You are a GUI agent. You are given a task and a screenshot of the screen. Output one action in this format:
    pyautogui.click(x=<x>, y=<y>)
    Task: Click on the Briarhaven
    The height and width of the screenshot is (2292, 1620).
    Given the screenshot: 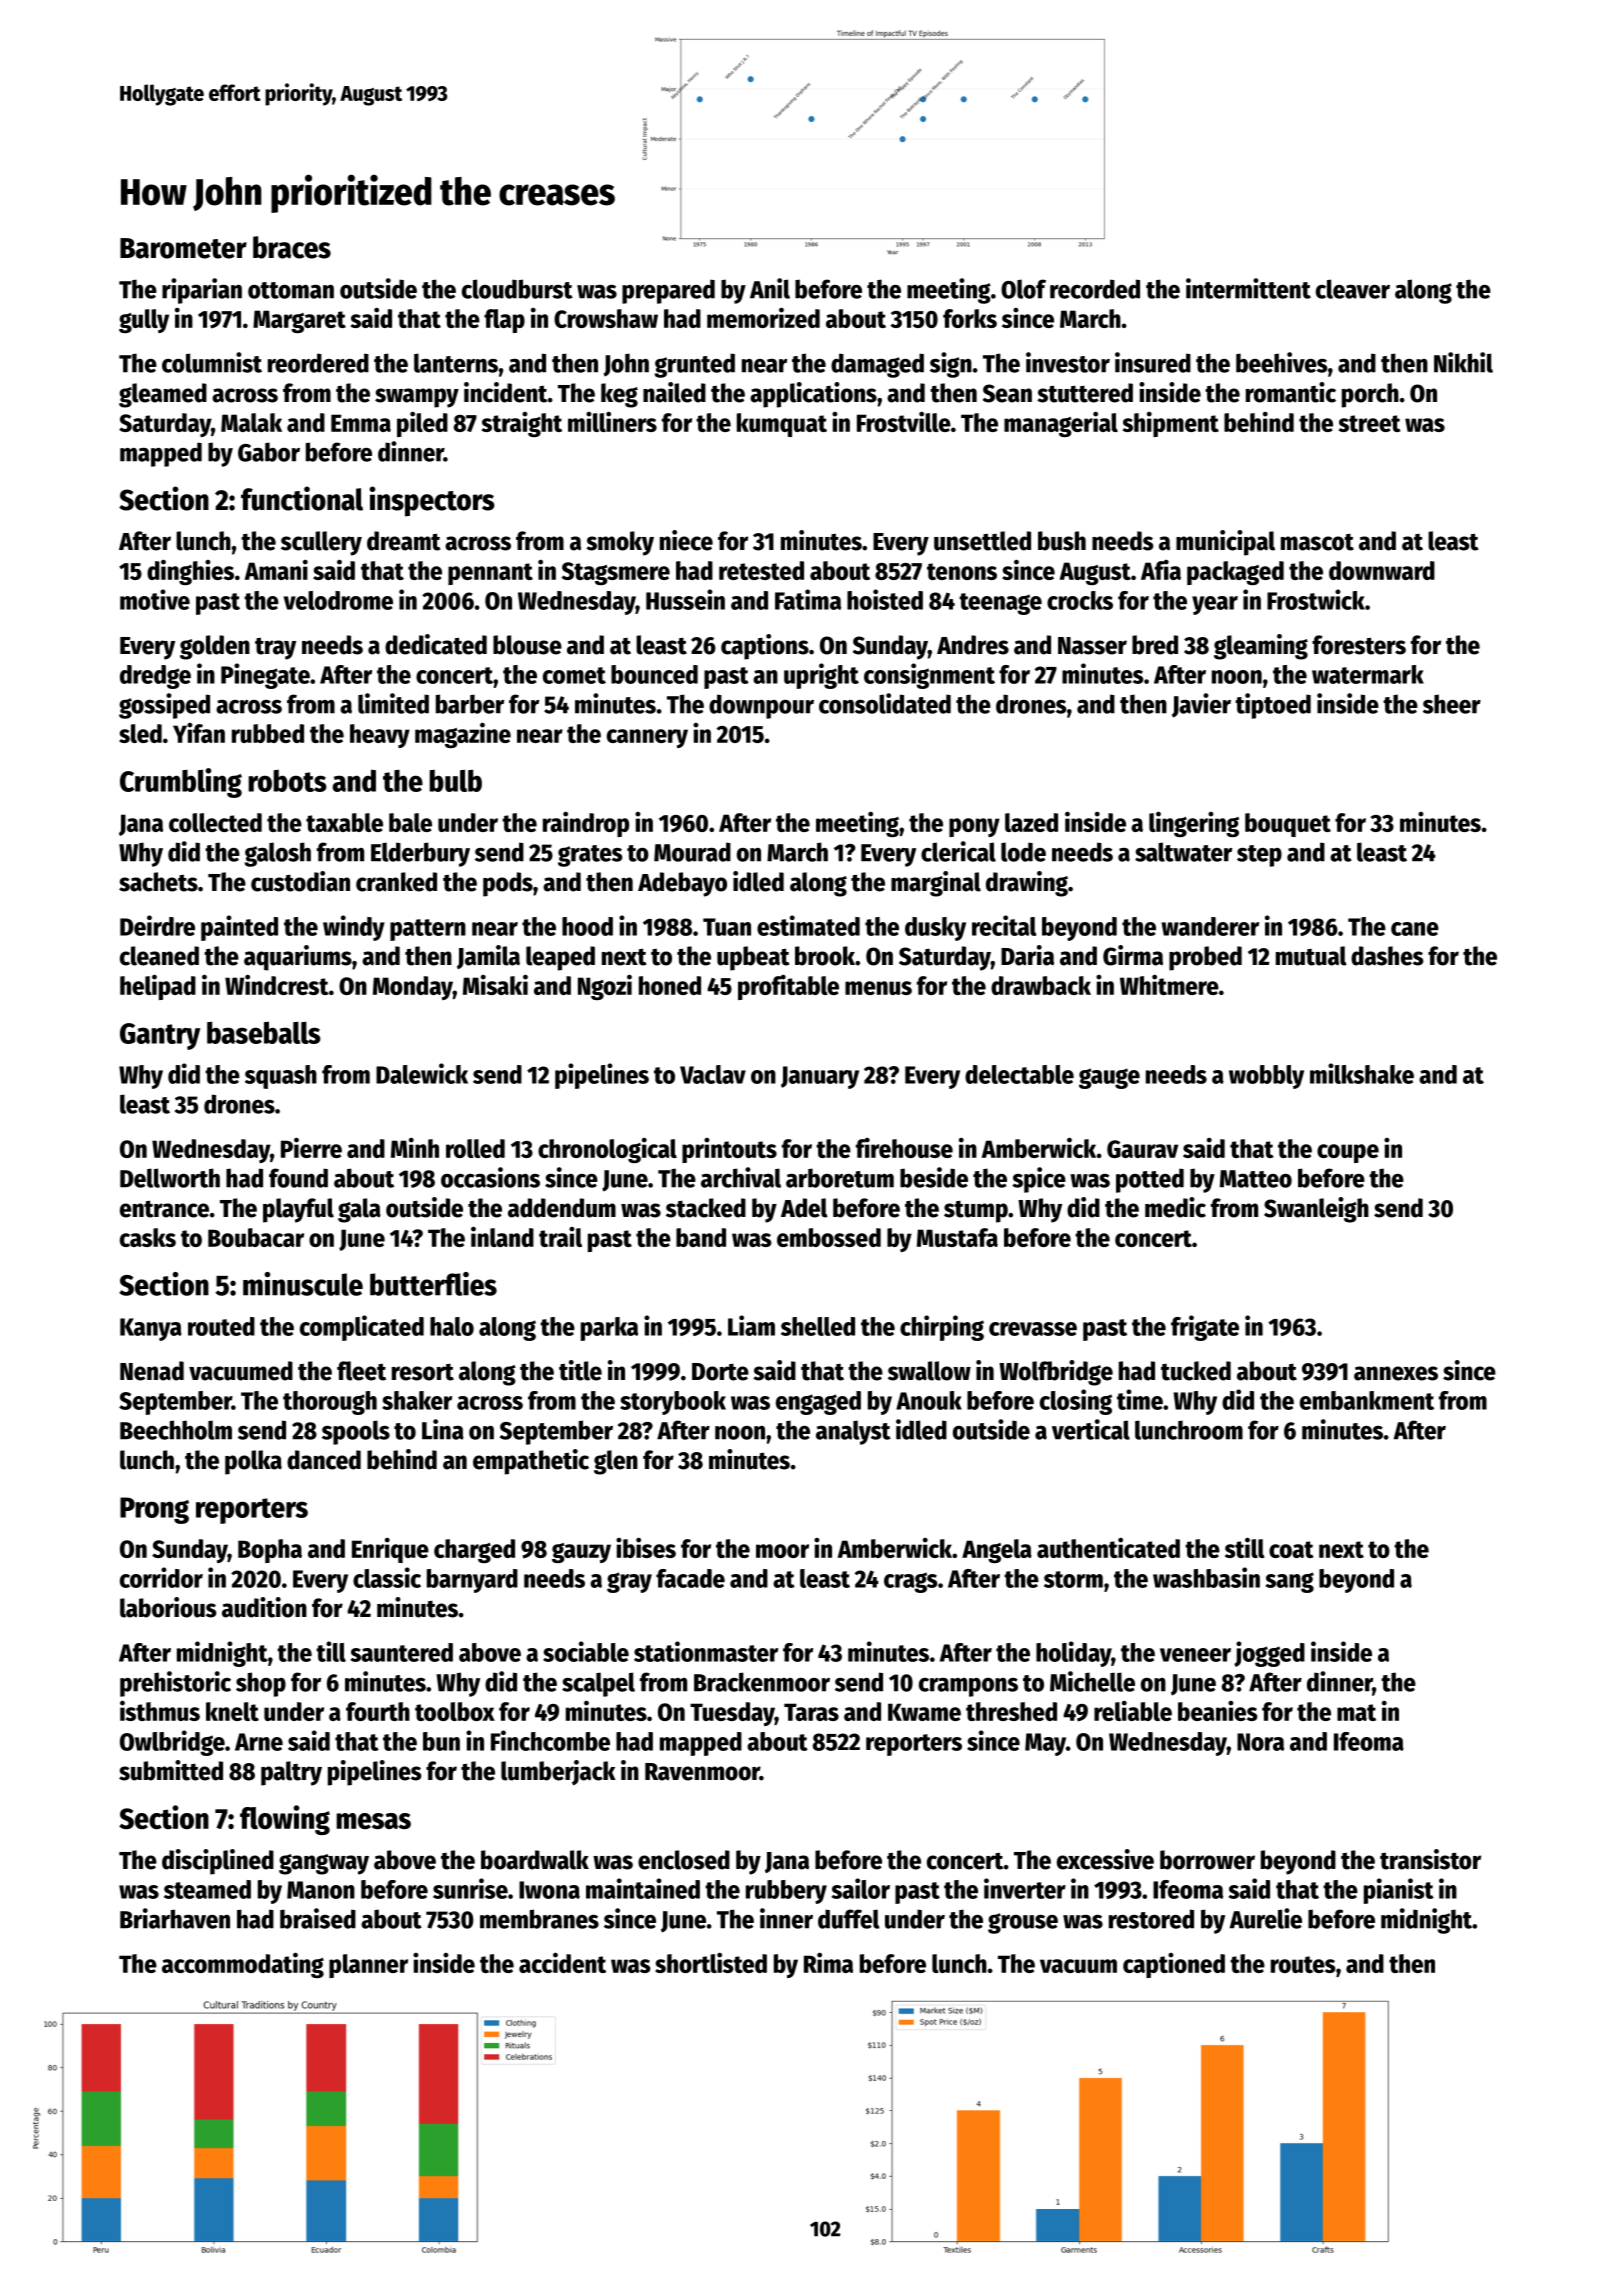 What is the action you would take?
    pyautogui.click(x=175, y=1918)
